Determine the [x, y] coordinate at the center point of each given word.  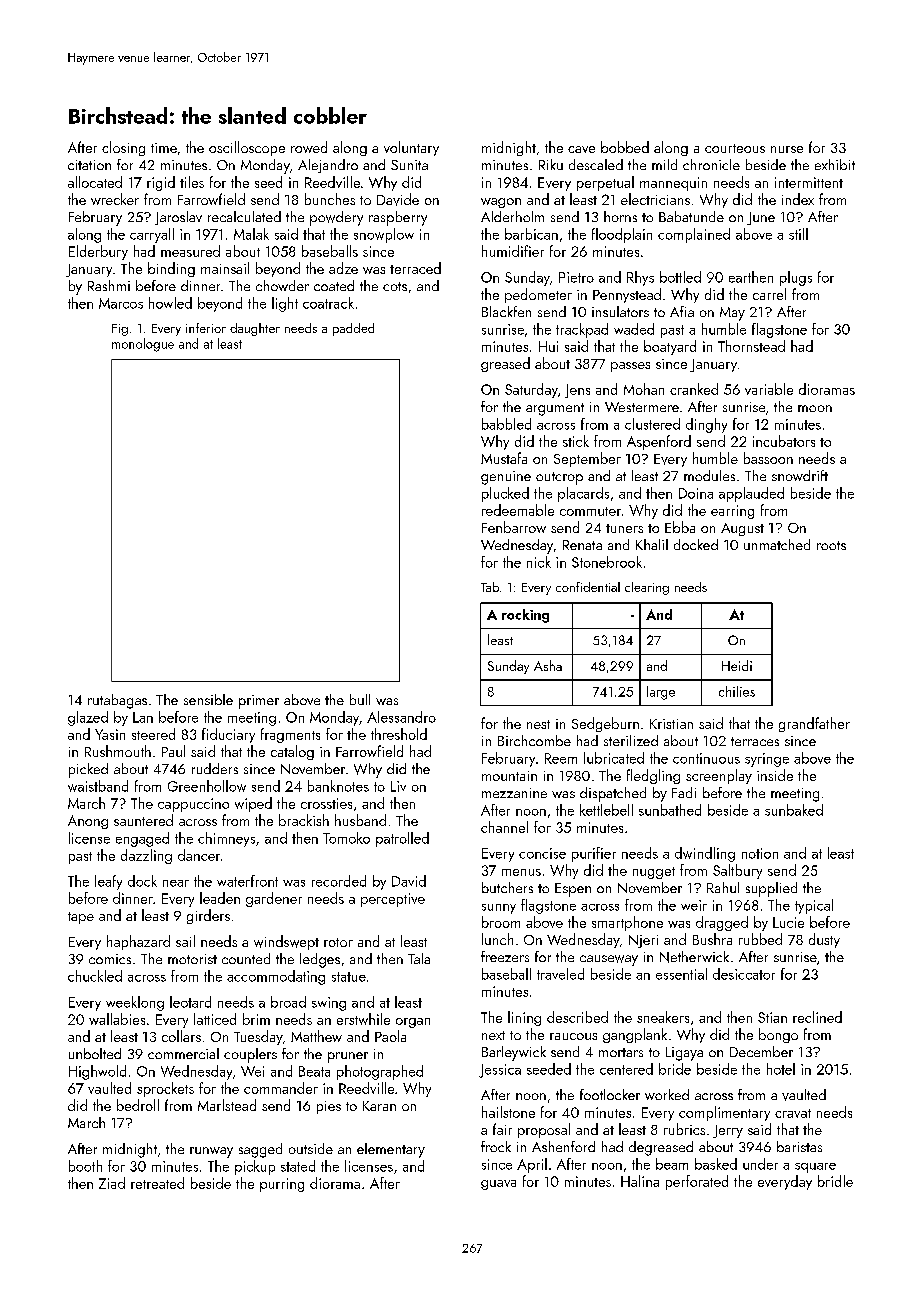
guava [498, 1185]
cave [581, 149]
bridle [835, 1181]
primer [259, 702]
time [164, 148]
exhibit [835, 164]
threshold [399, 734]
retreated [157, 1183]
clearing [647, 588]
